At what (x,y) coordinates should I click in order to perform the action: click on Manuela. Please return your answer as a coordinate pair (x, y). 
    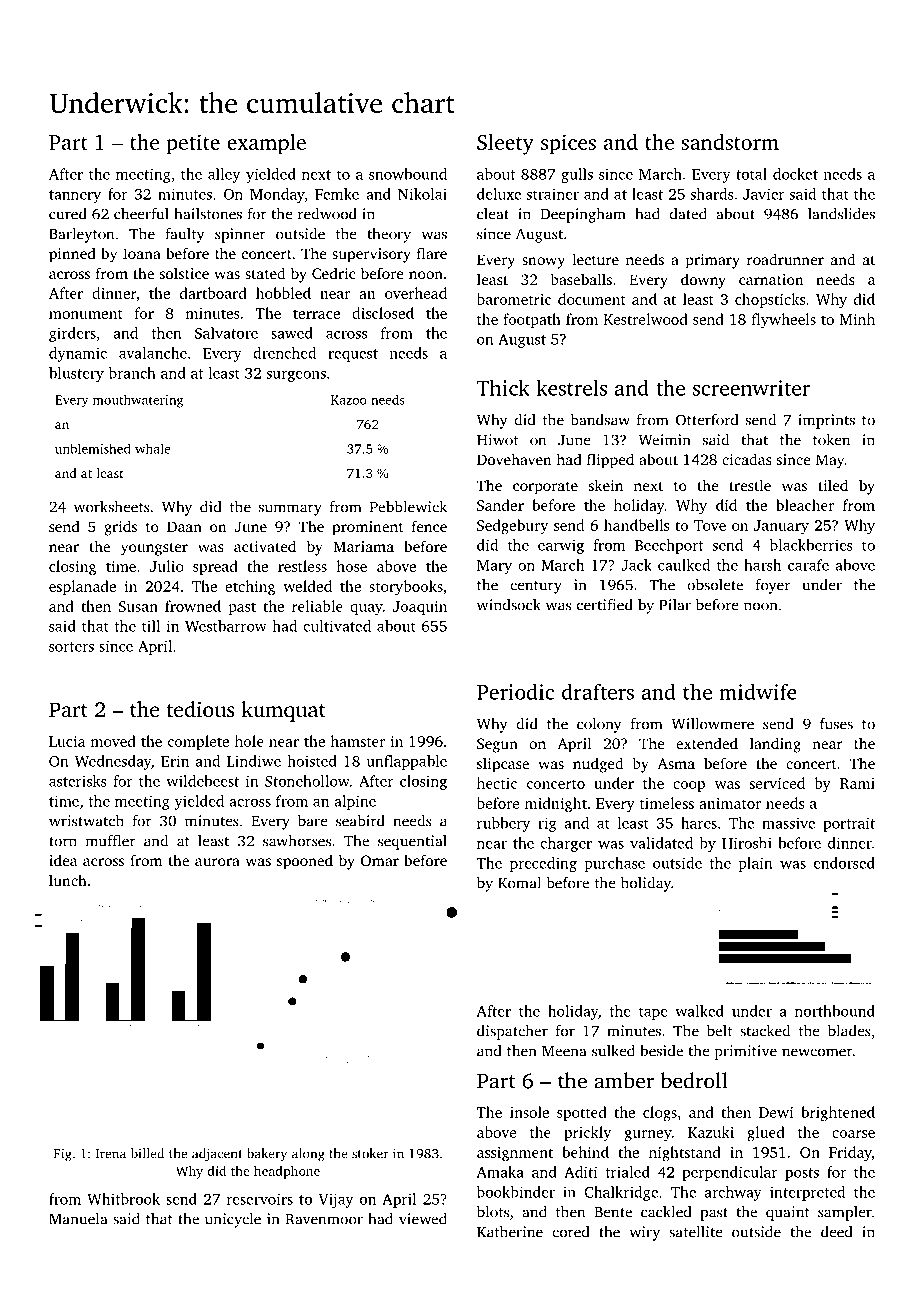
    Looking at the image, I should click on (78, 1219).
